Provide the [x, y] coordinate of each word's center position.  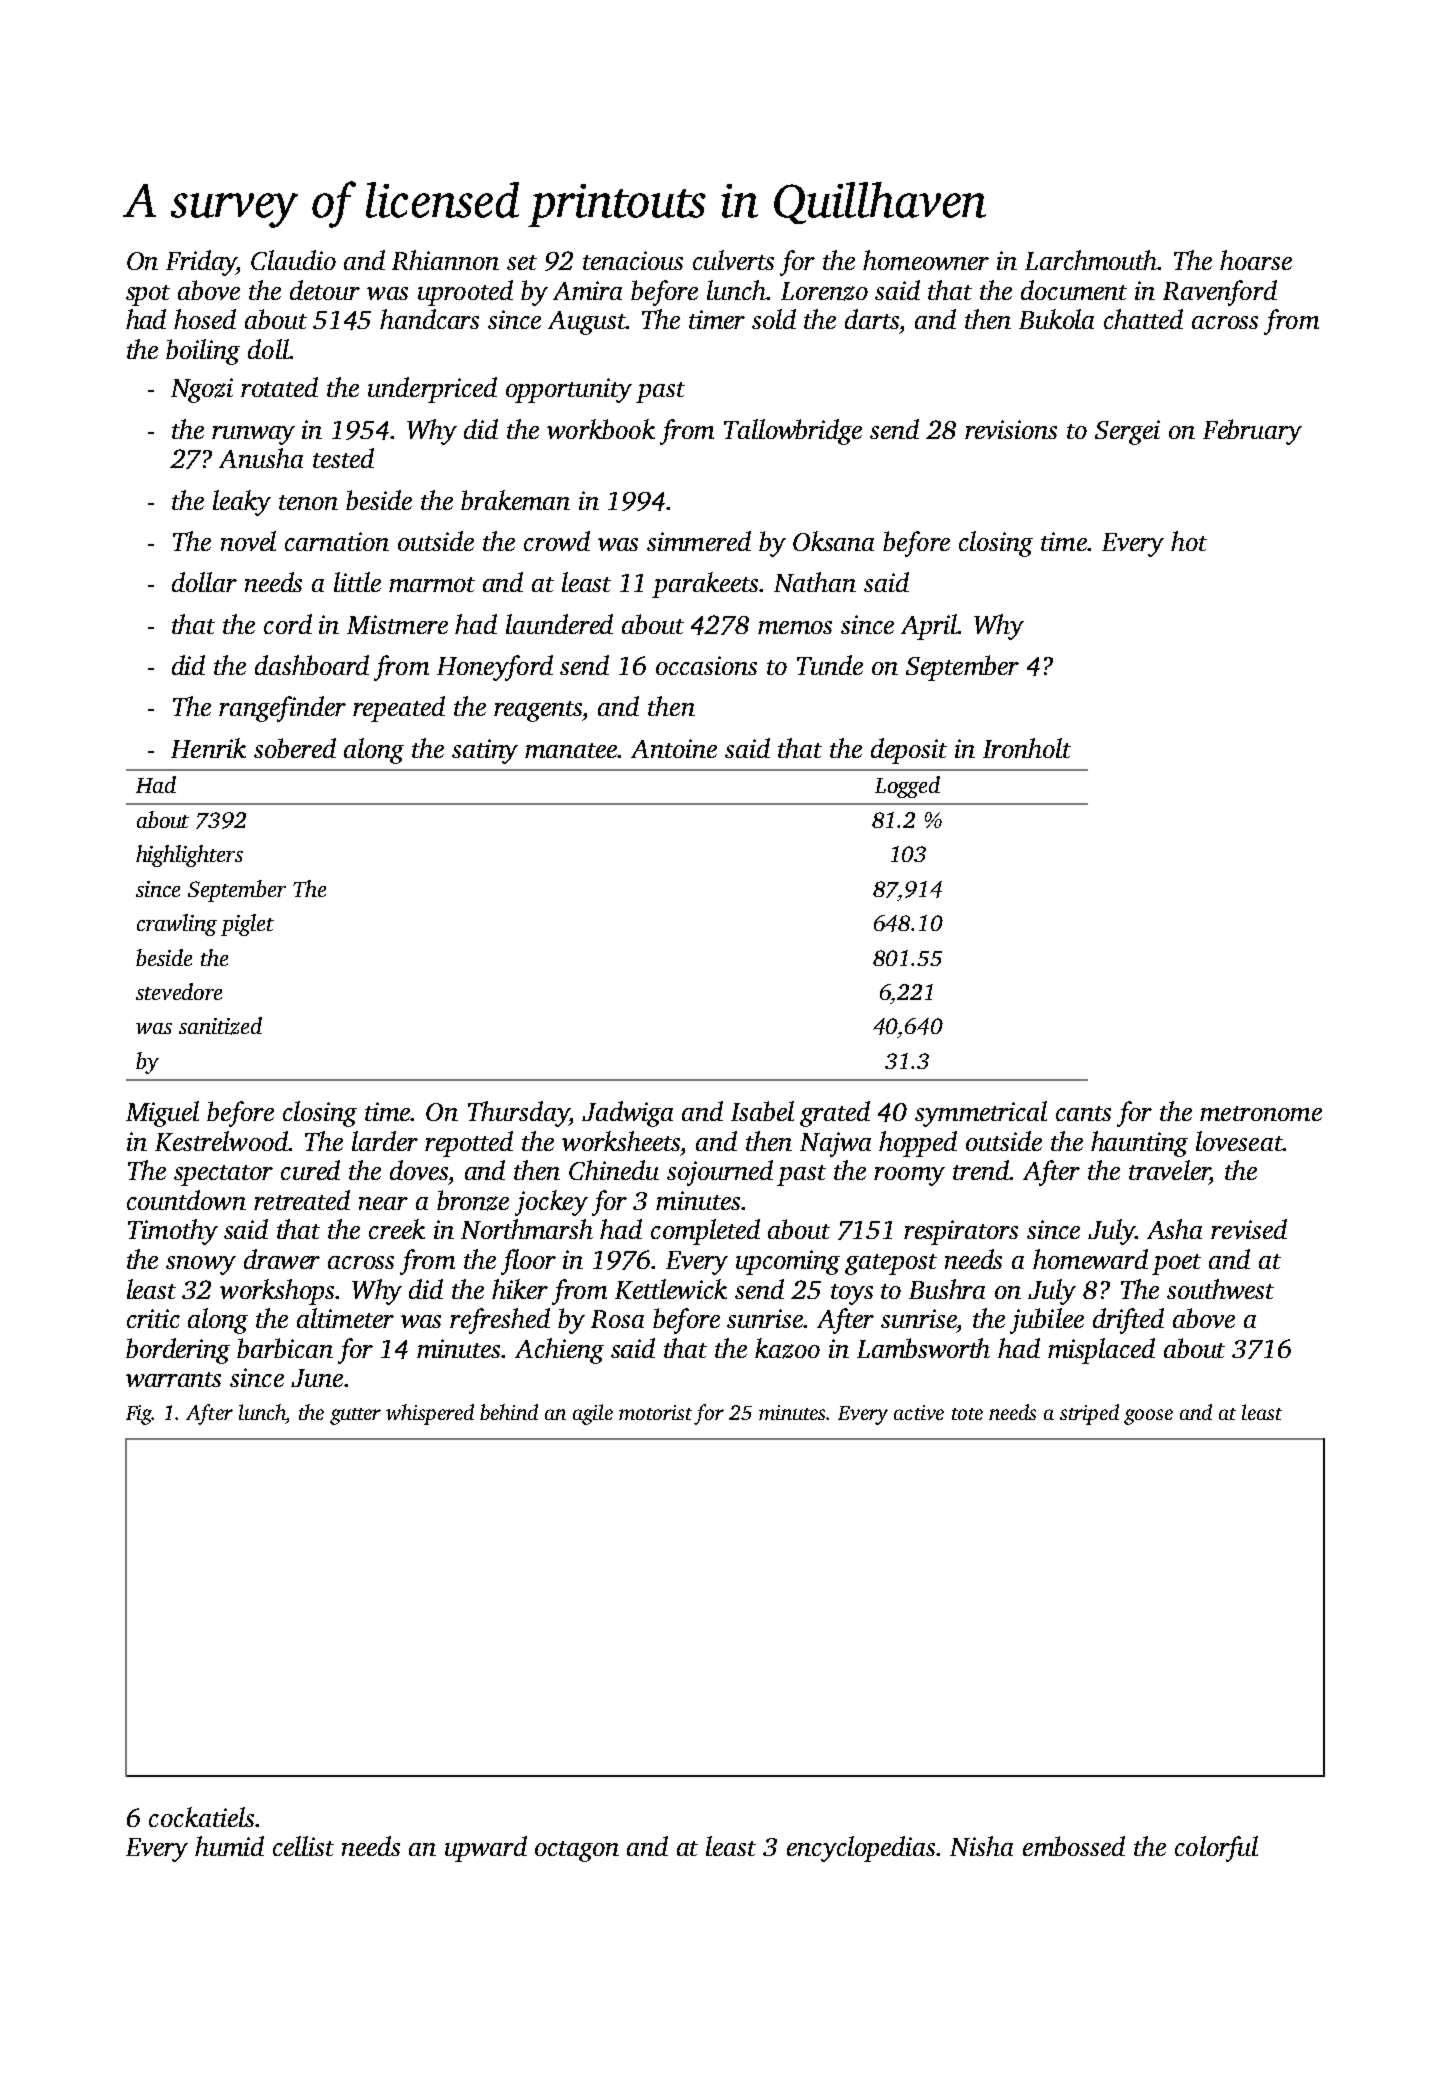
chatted [1143, 319]
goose [1148, 1417]
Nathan [815, 582]
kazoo [787, 1348]
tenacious [633, 260]
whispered [430, 1414]
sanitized [220, 1026]
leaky [242, 503]
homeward [1090, 1259]
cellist [303, 1846]
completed [705, 1232]
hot [1189, 541]
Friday [201, 263]
